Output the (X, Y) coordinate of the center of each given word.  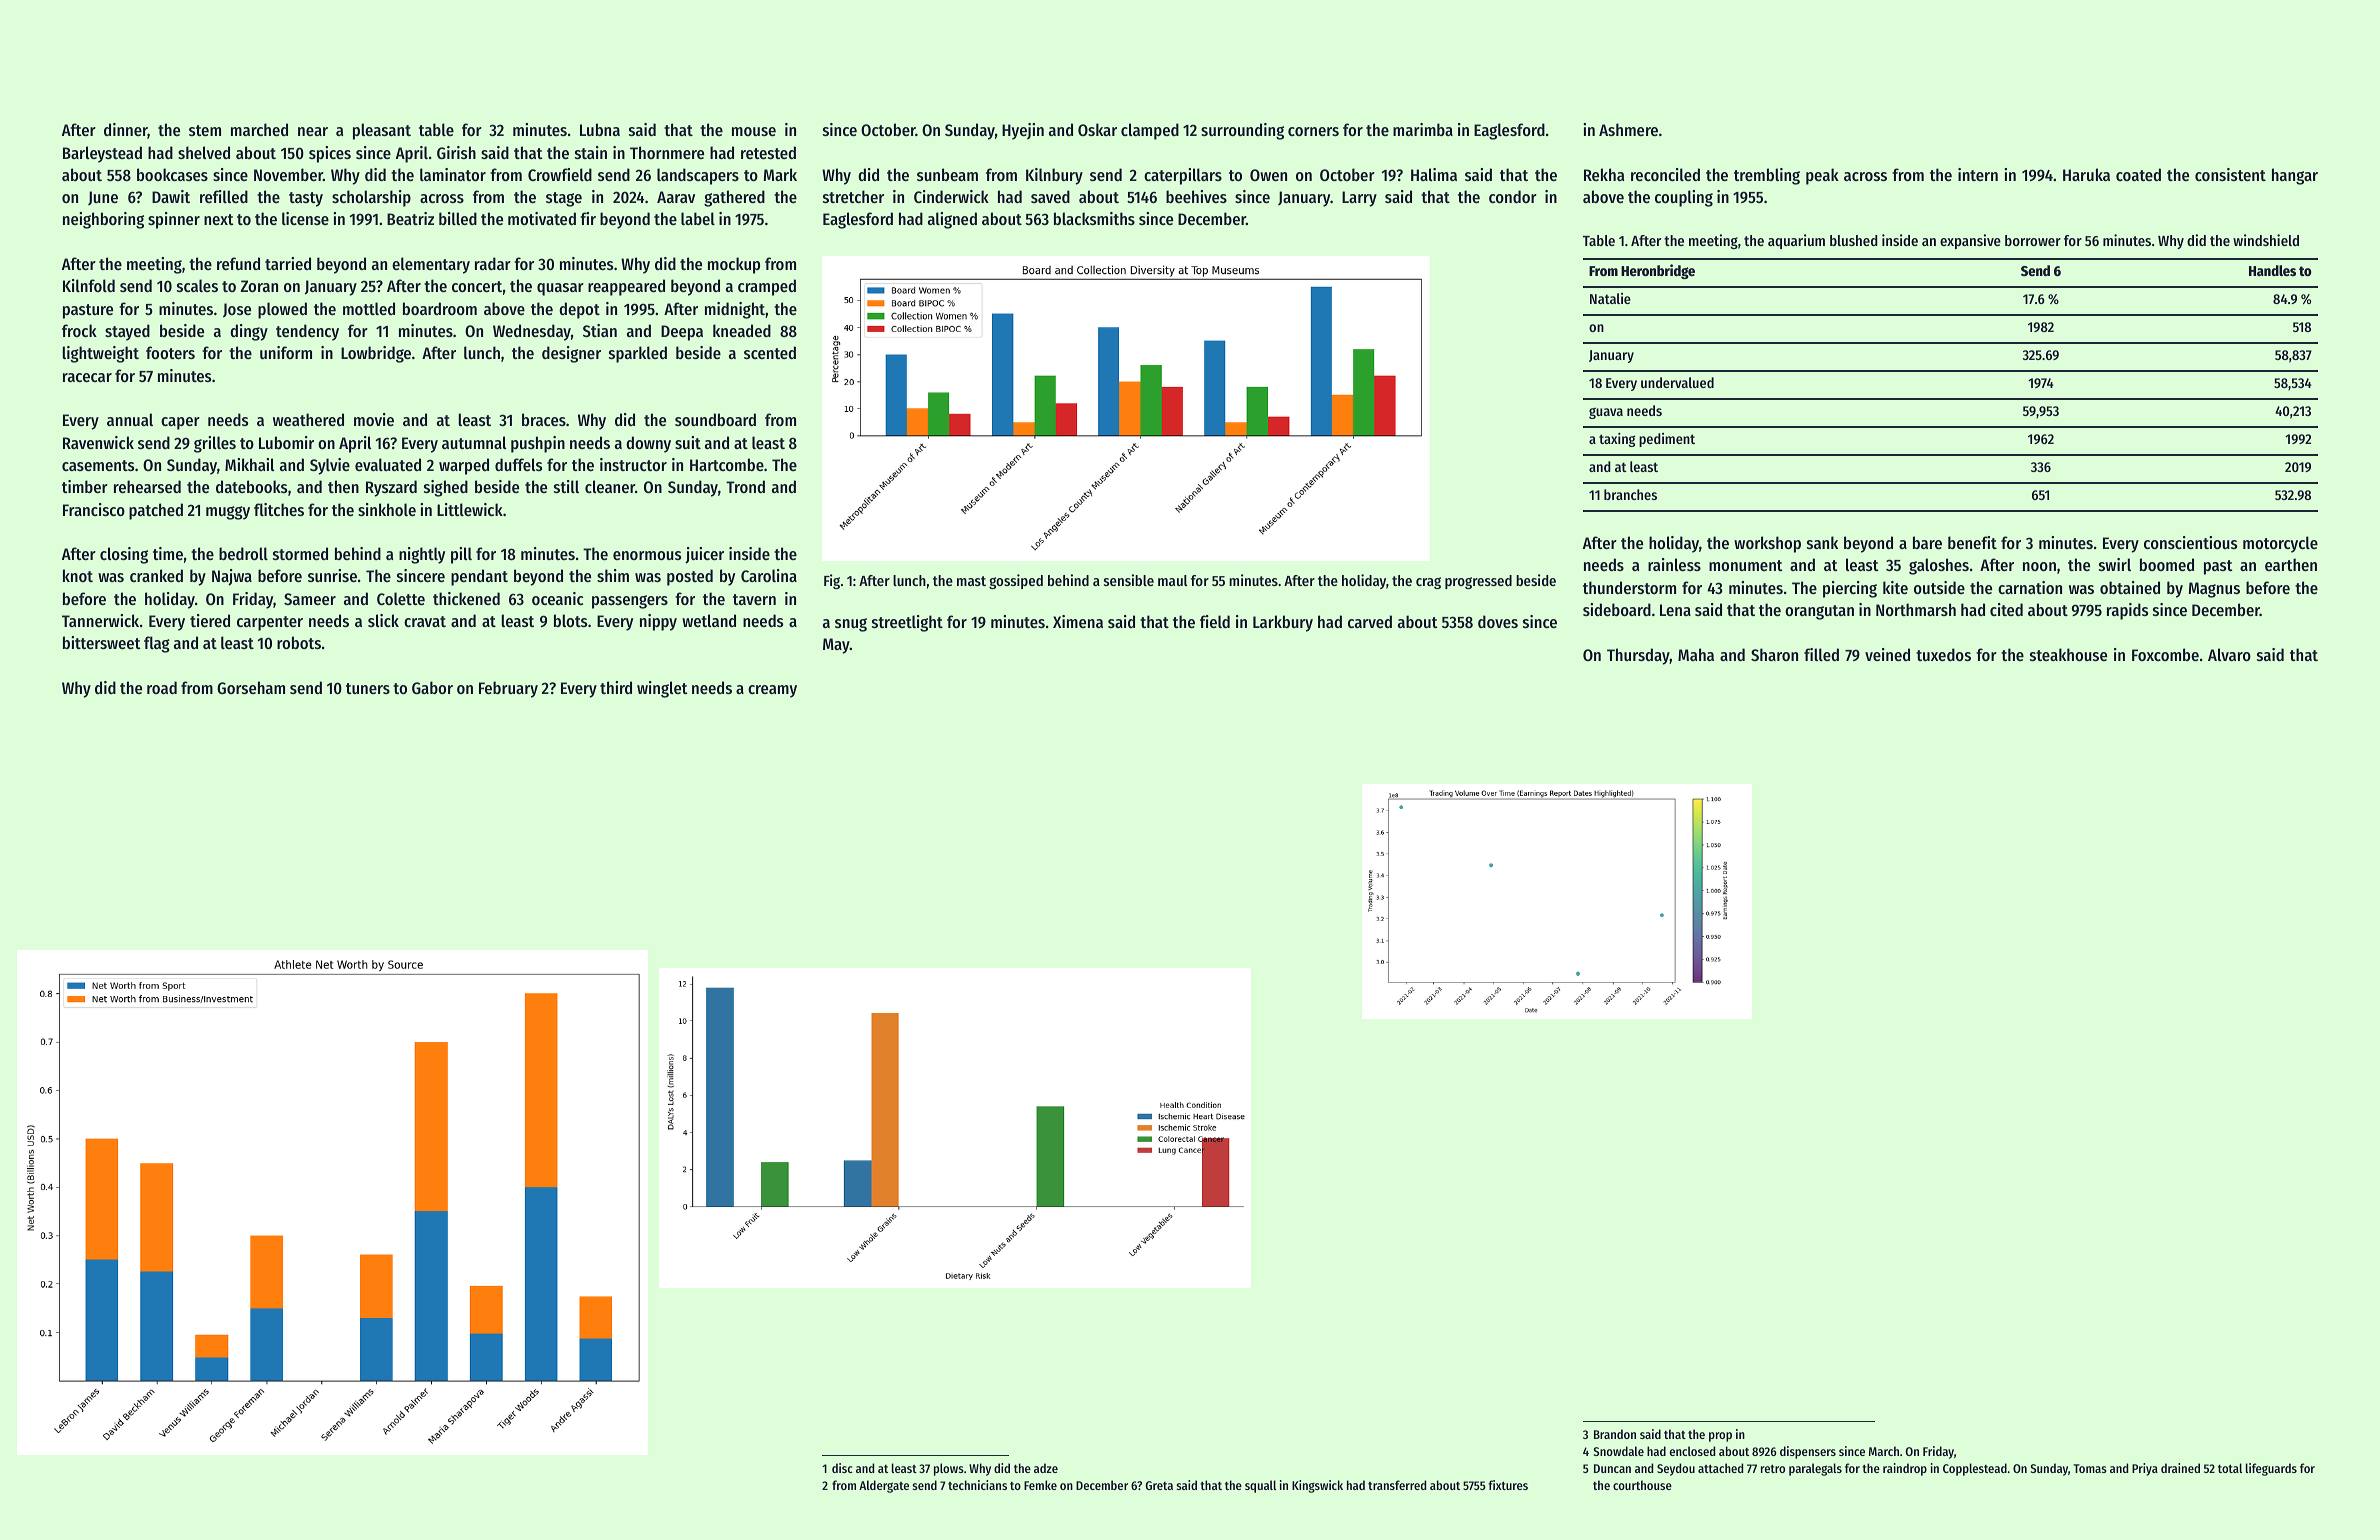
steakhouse (2068, 654)
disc (842, 1468)
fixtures (1508, 1485)
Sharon (1774, 654)
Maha (1696, 654)
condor (1513, 196)
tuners (368, 688)
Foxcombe (2165, 654)
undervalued (1677, 382)
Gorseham (251, 687)
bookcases (172, 174)
